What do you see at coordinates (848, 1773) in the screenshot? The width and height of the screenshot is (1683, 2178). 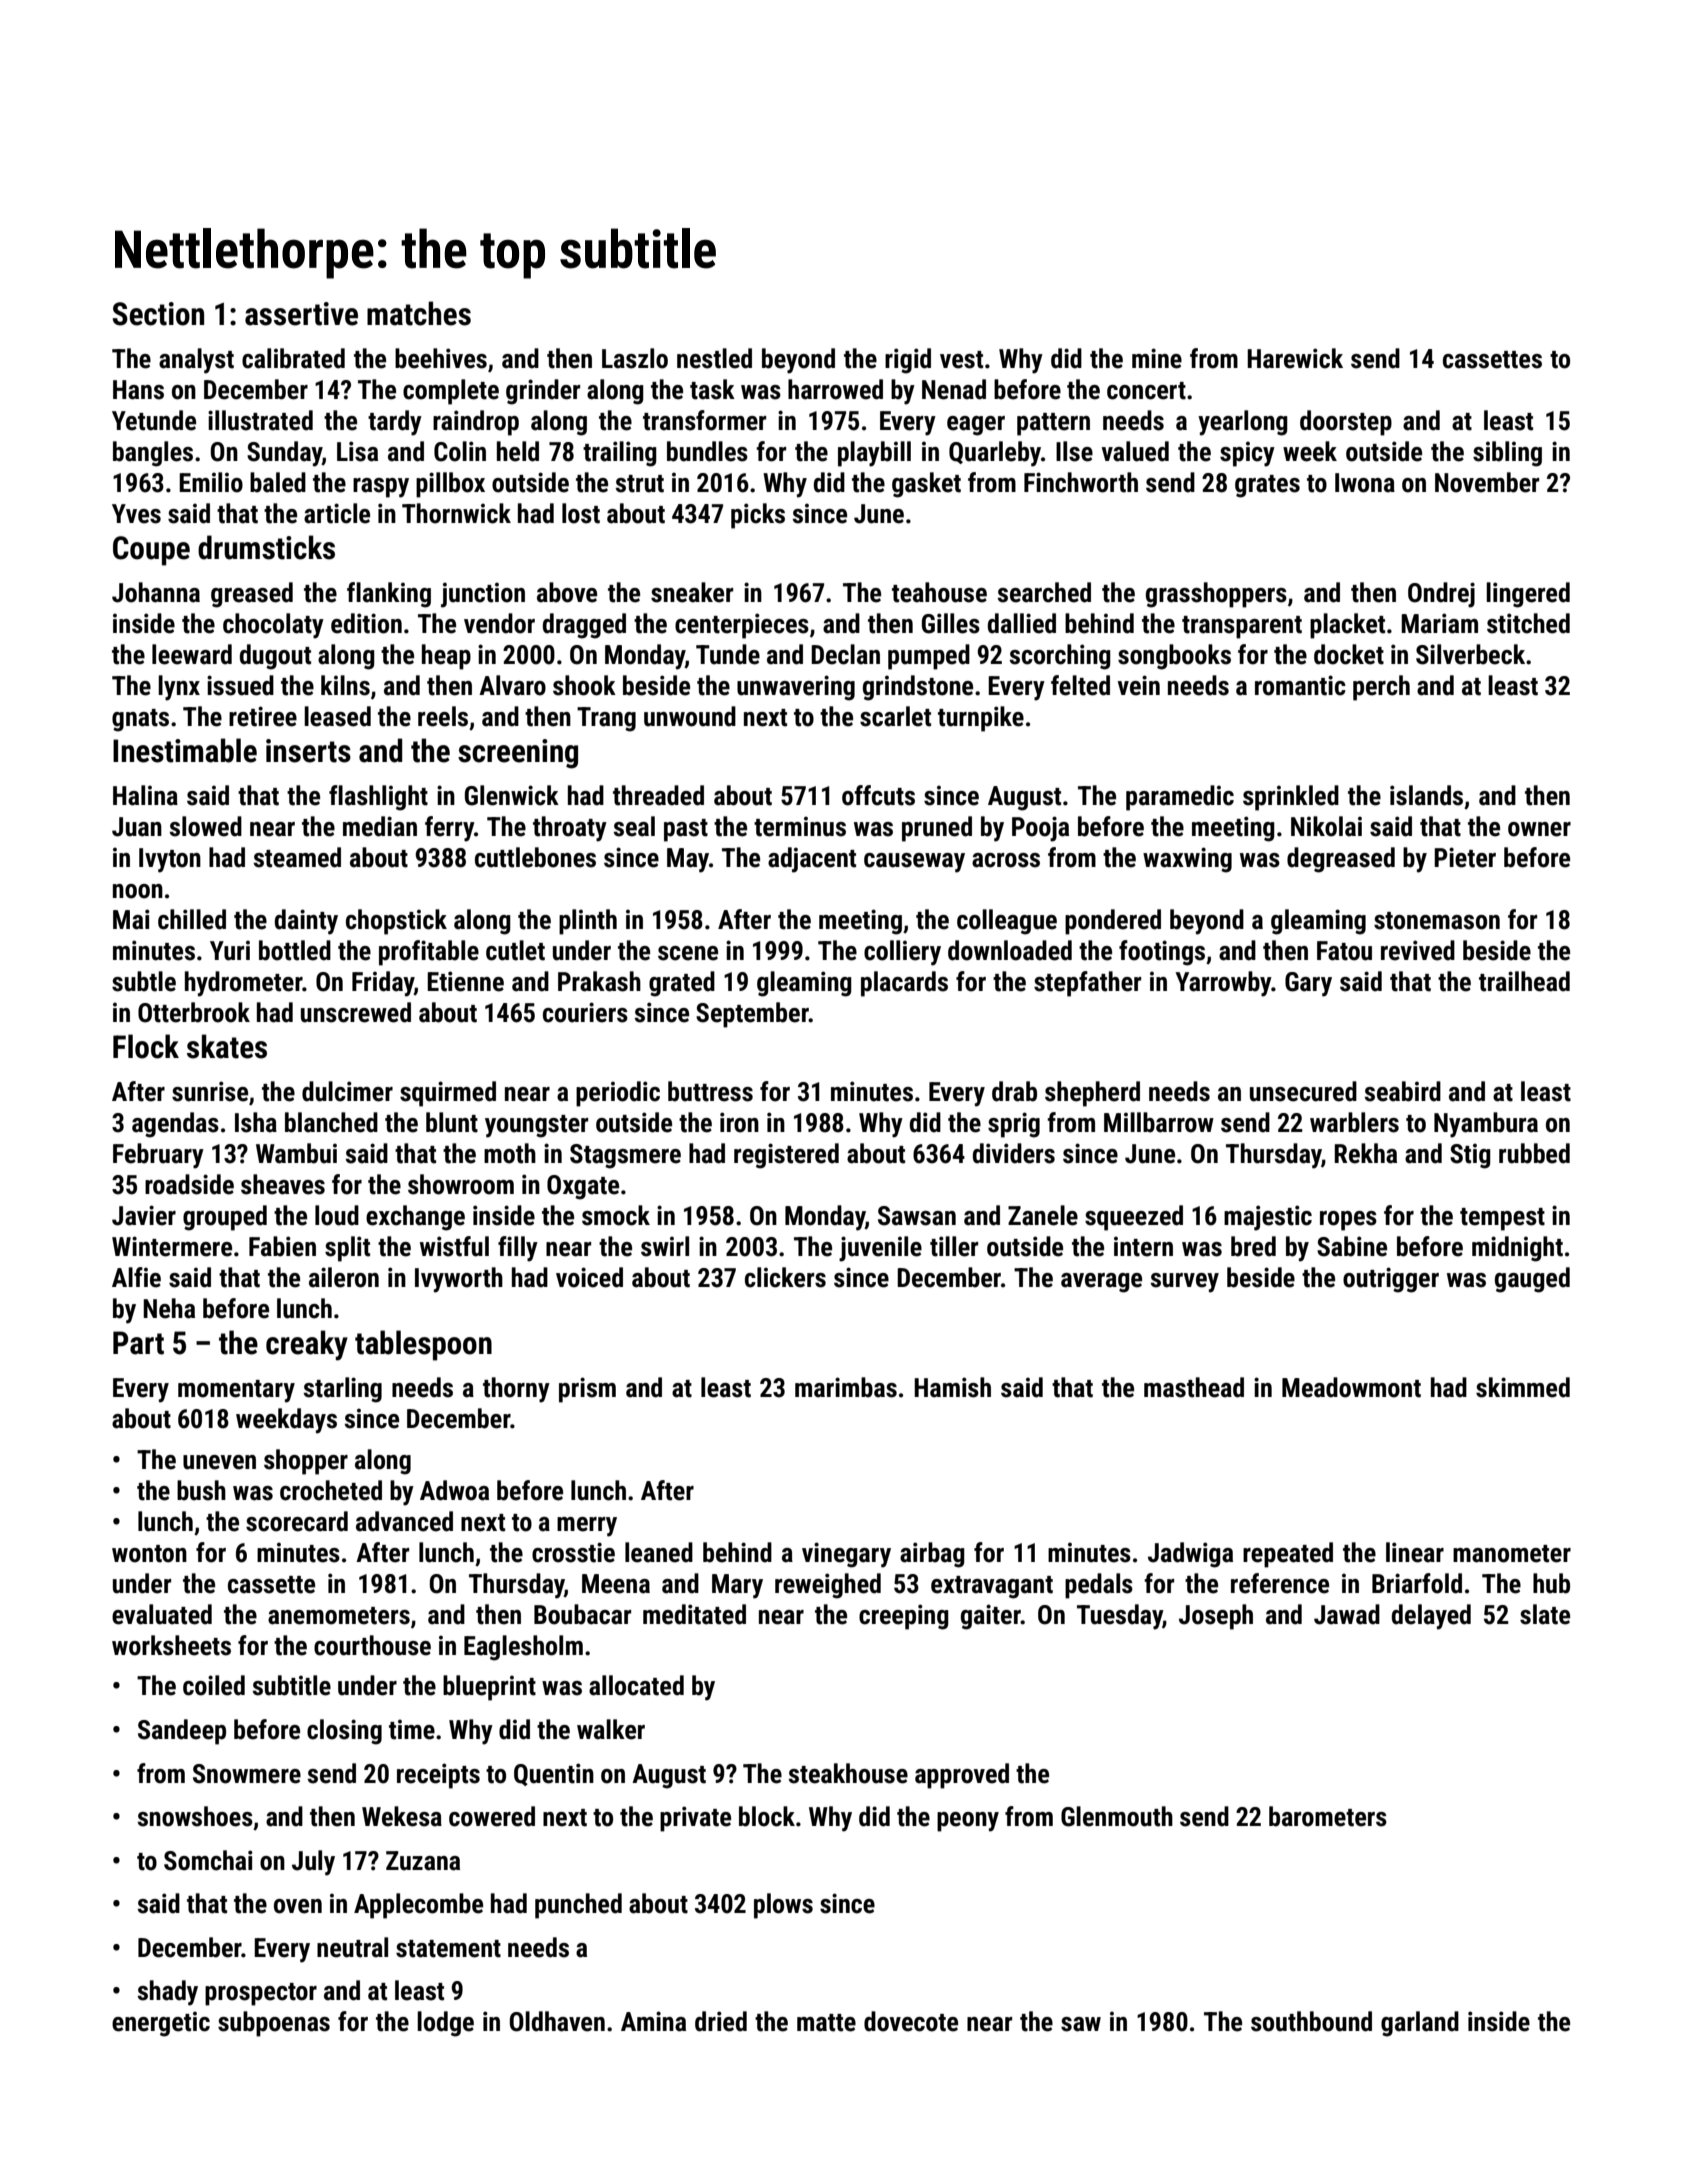 I see `steakhouse` at bounding box center [848, 1773].
